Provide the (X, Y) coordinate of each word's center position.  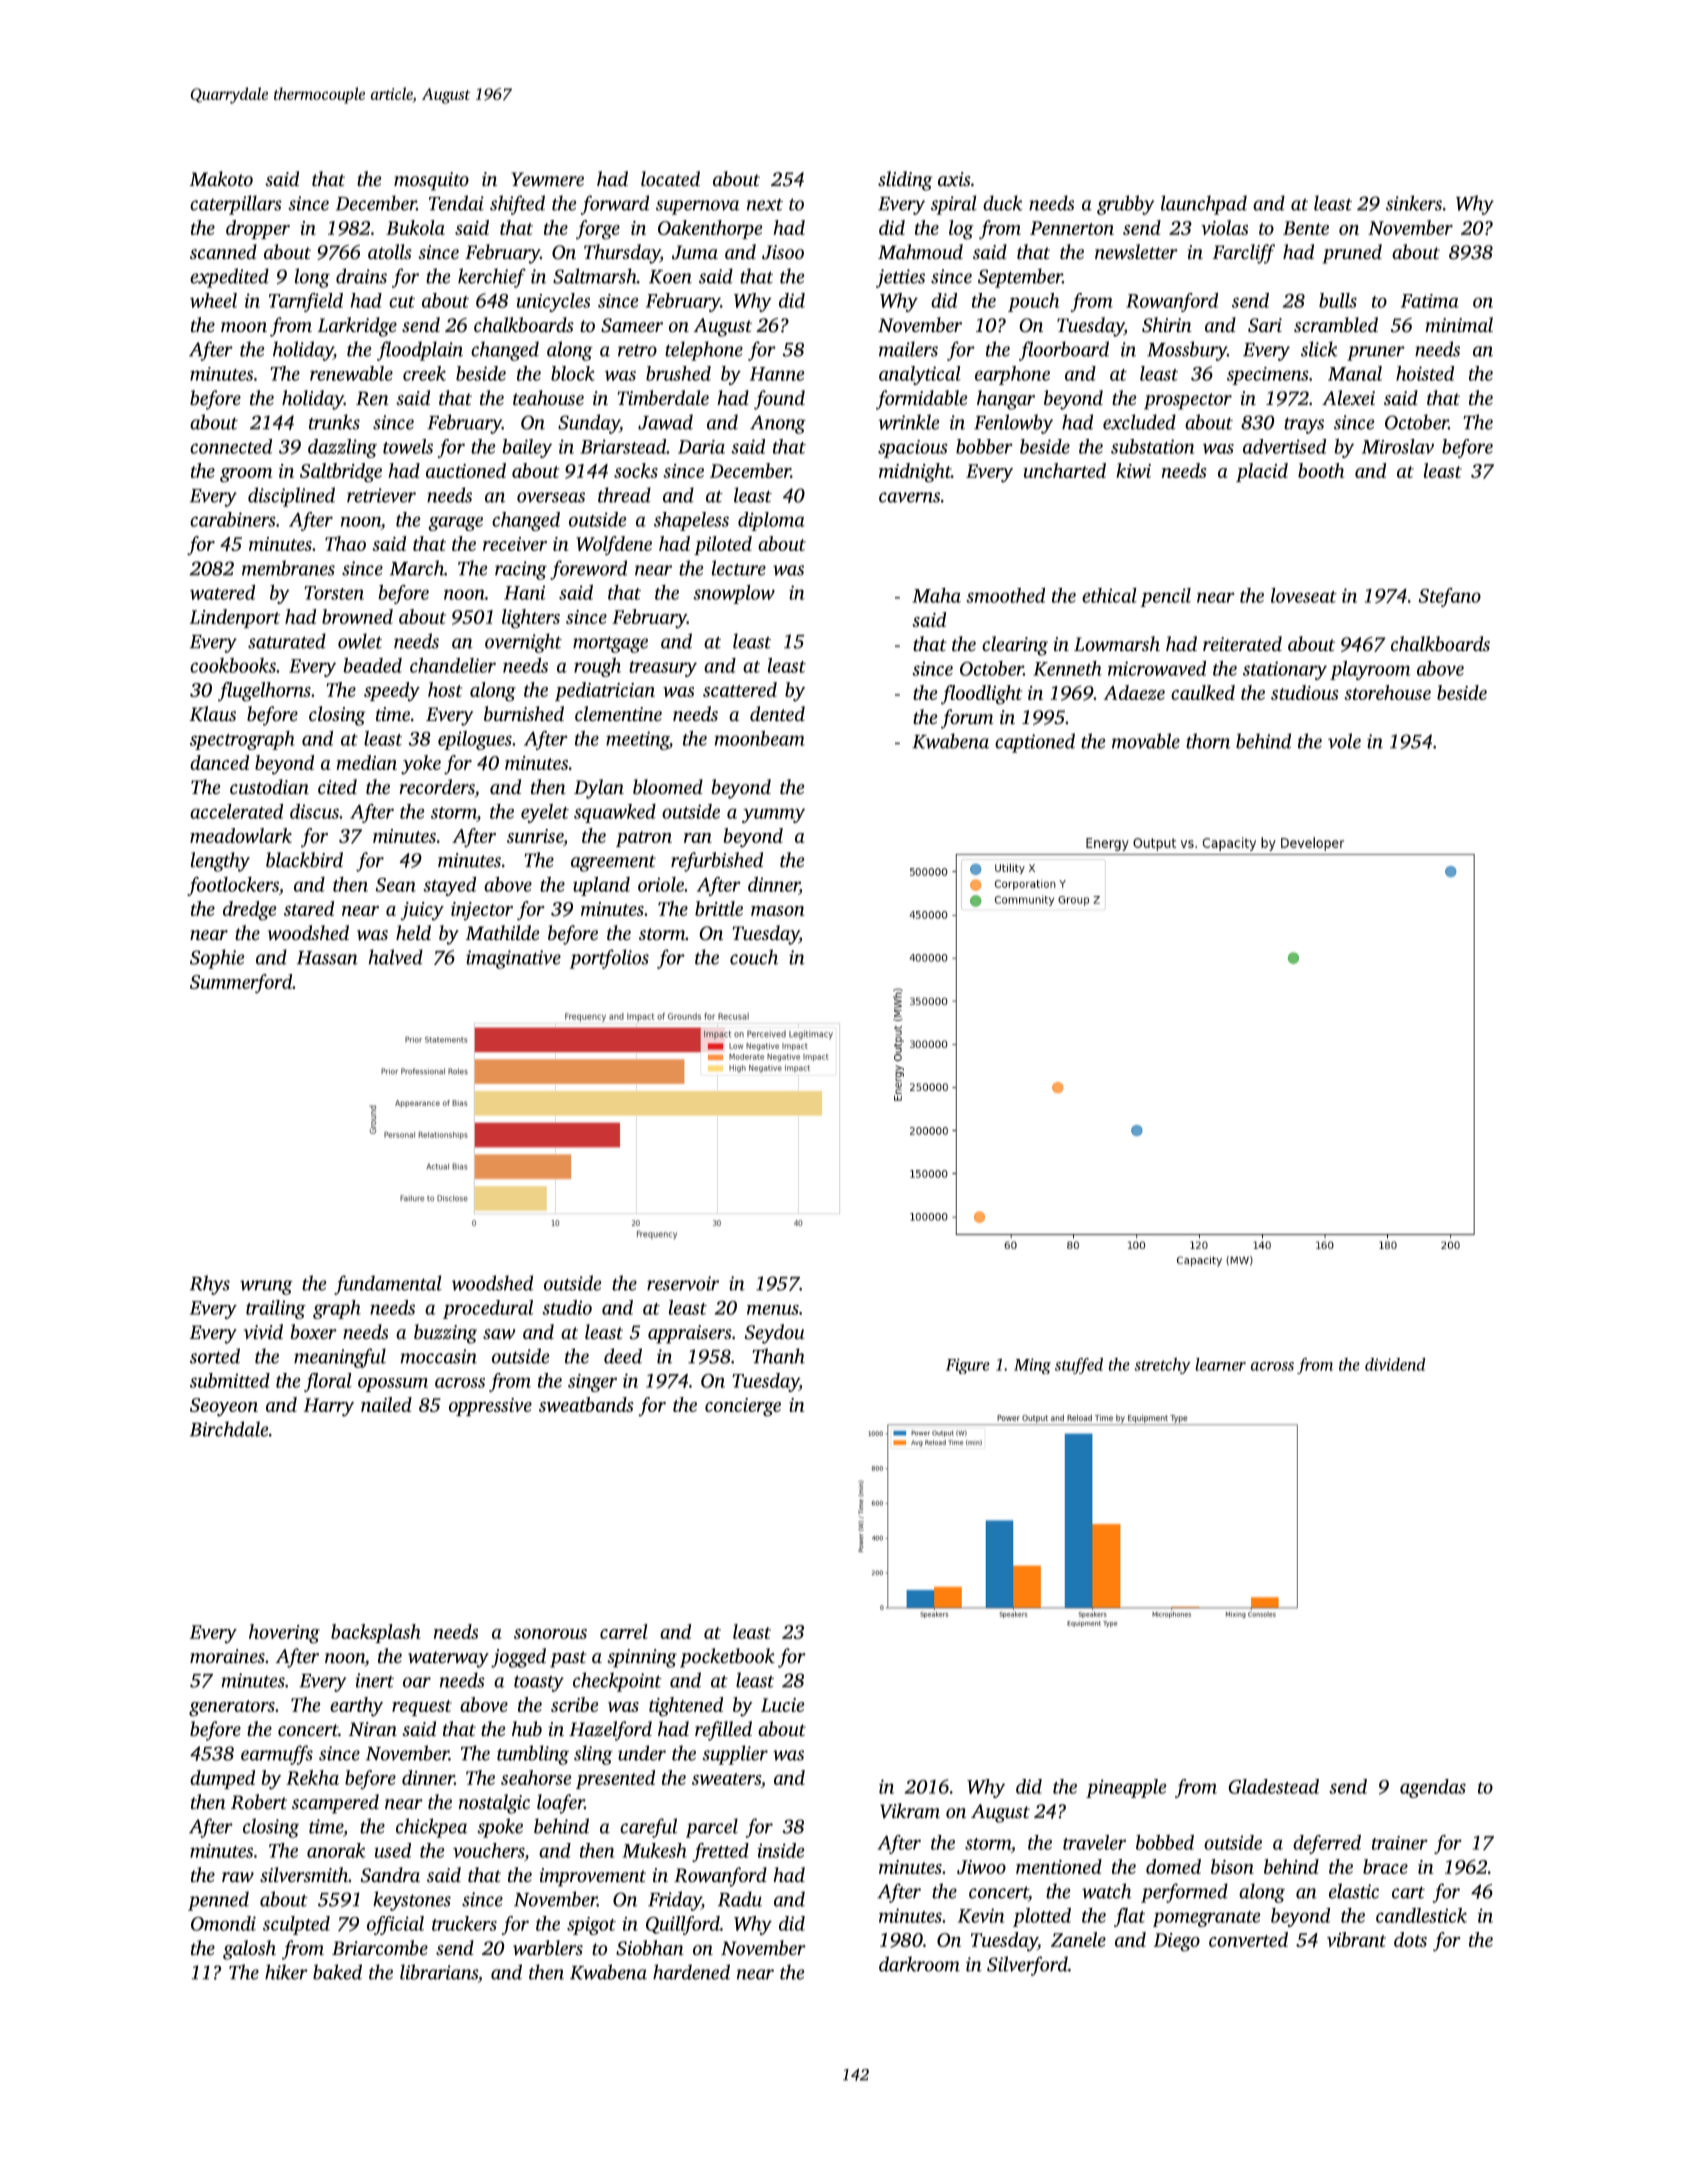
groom (246, 475)
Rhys (210, 1285)
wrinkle (909, 422)
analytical (920, 375)
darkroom (919, 1964)
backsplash (376, 1633)
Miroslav (1398, 446)
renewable (351, 373)
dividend (1395, 1364)
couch (754, 957)
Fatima (1430, 301)
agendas (1433, 1788)
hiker (286, 1972)
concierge (743, 1407)
